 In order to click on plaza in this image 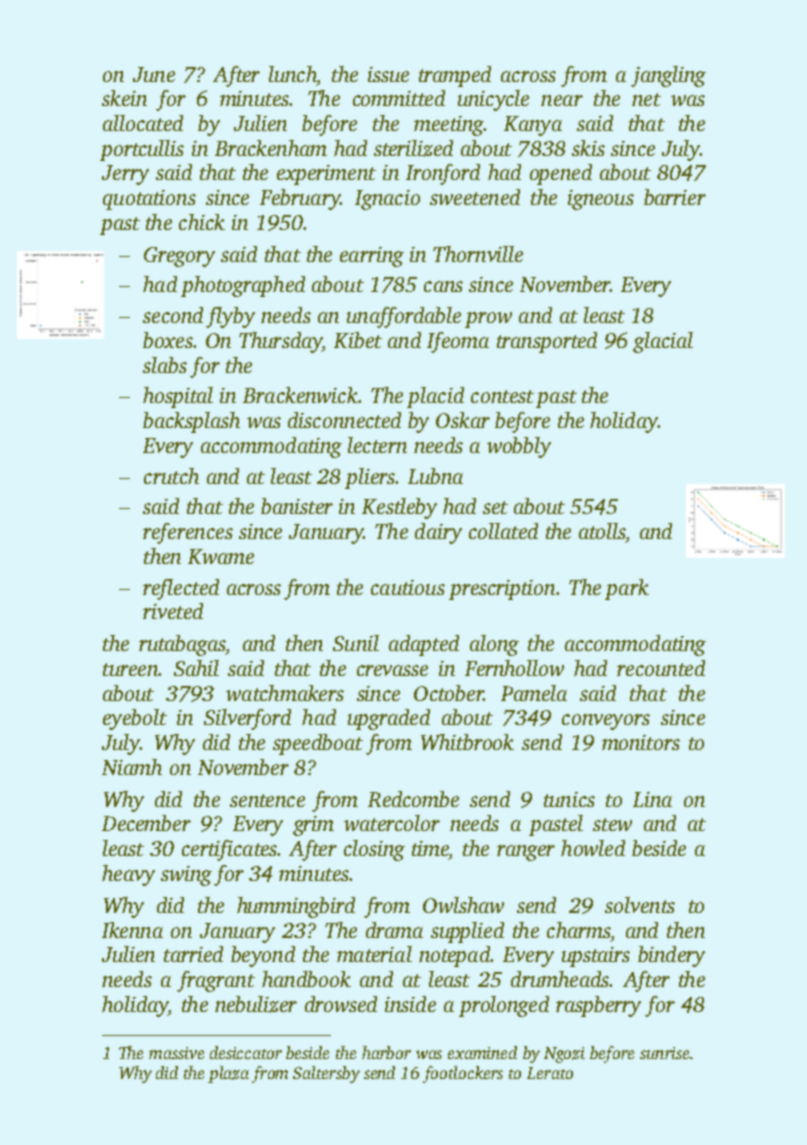, I will do `click(228, 1074)`.
